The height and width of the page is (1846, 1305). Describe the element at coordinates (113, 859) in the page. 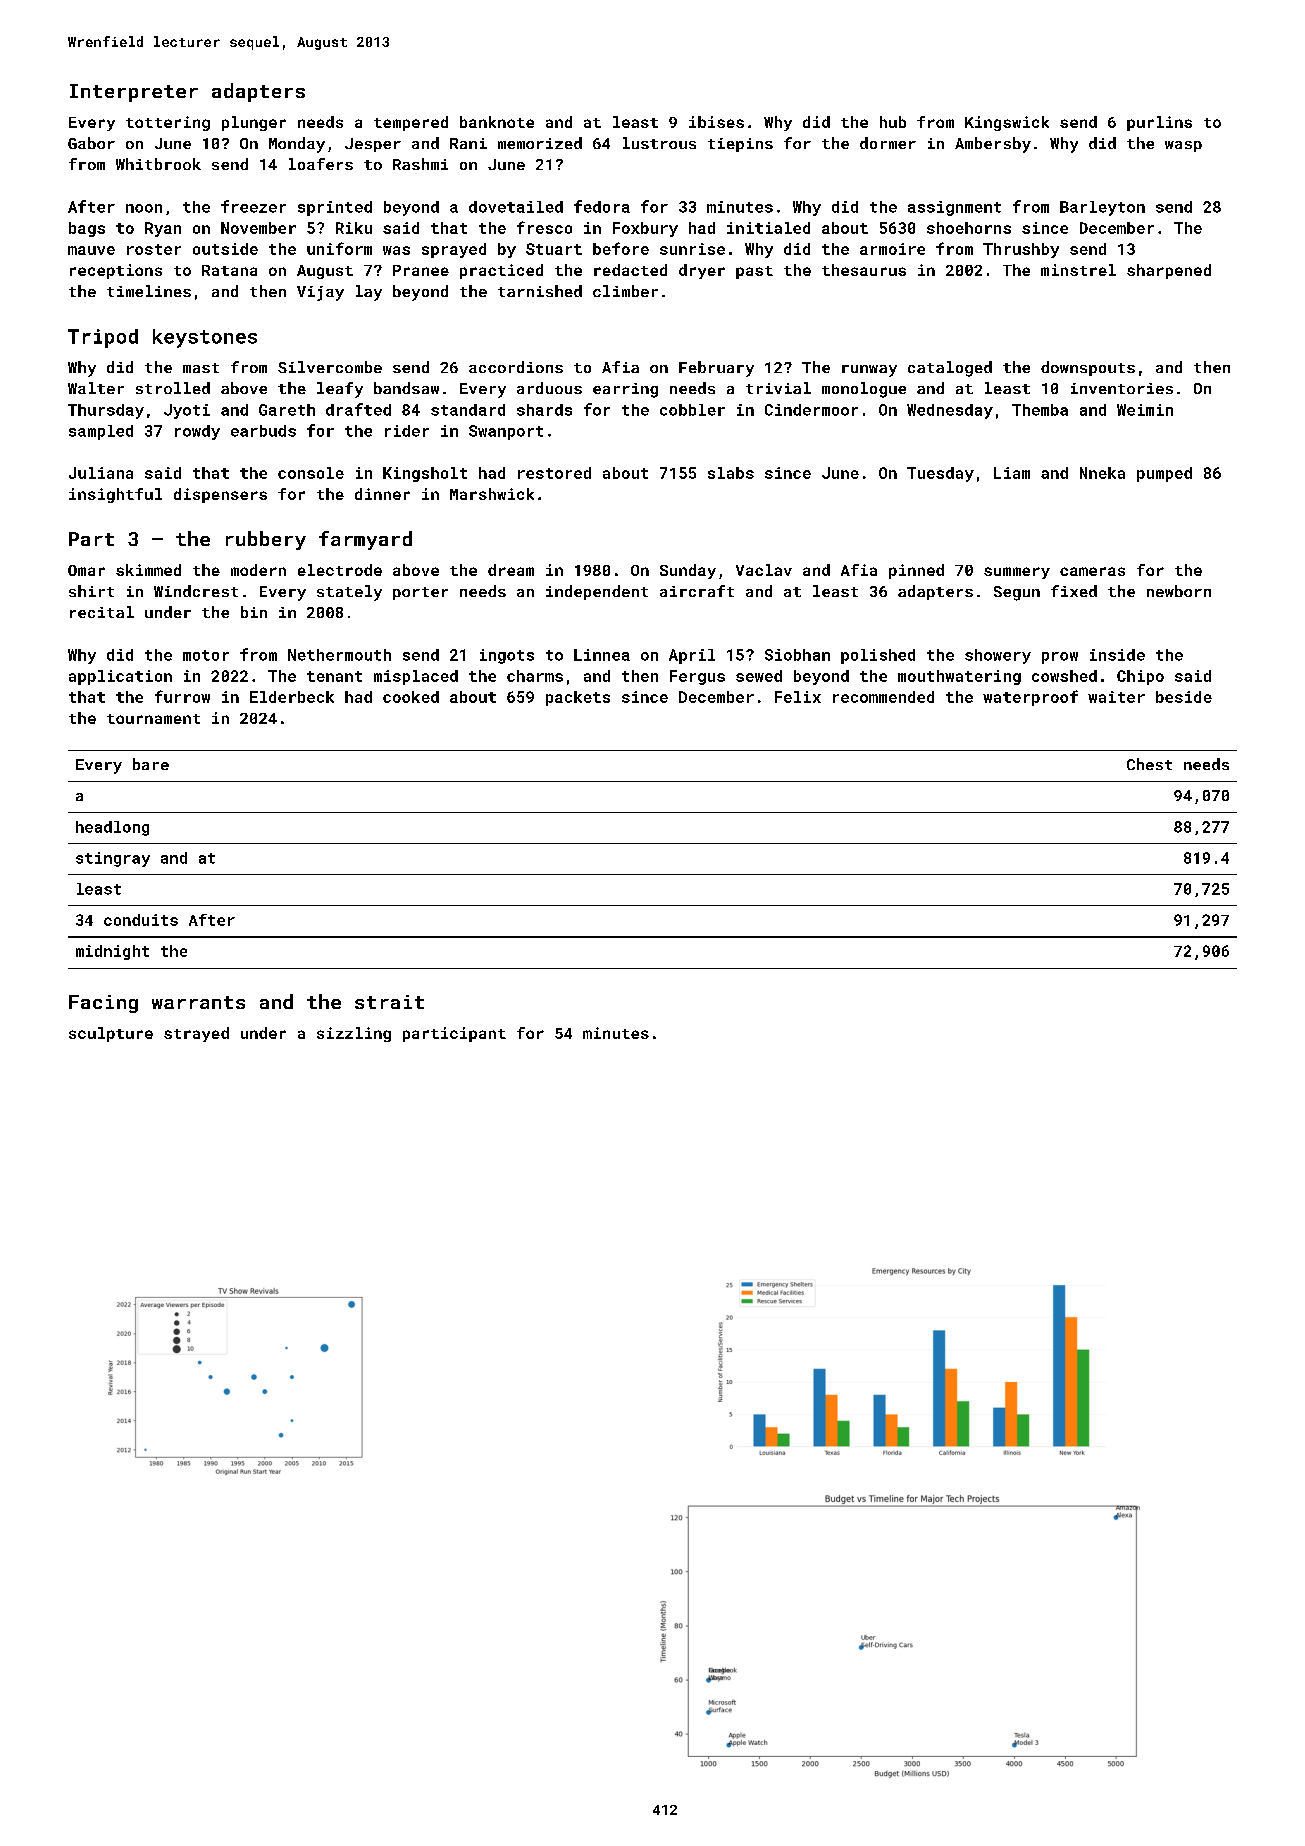

I see `stingray` at that location.
